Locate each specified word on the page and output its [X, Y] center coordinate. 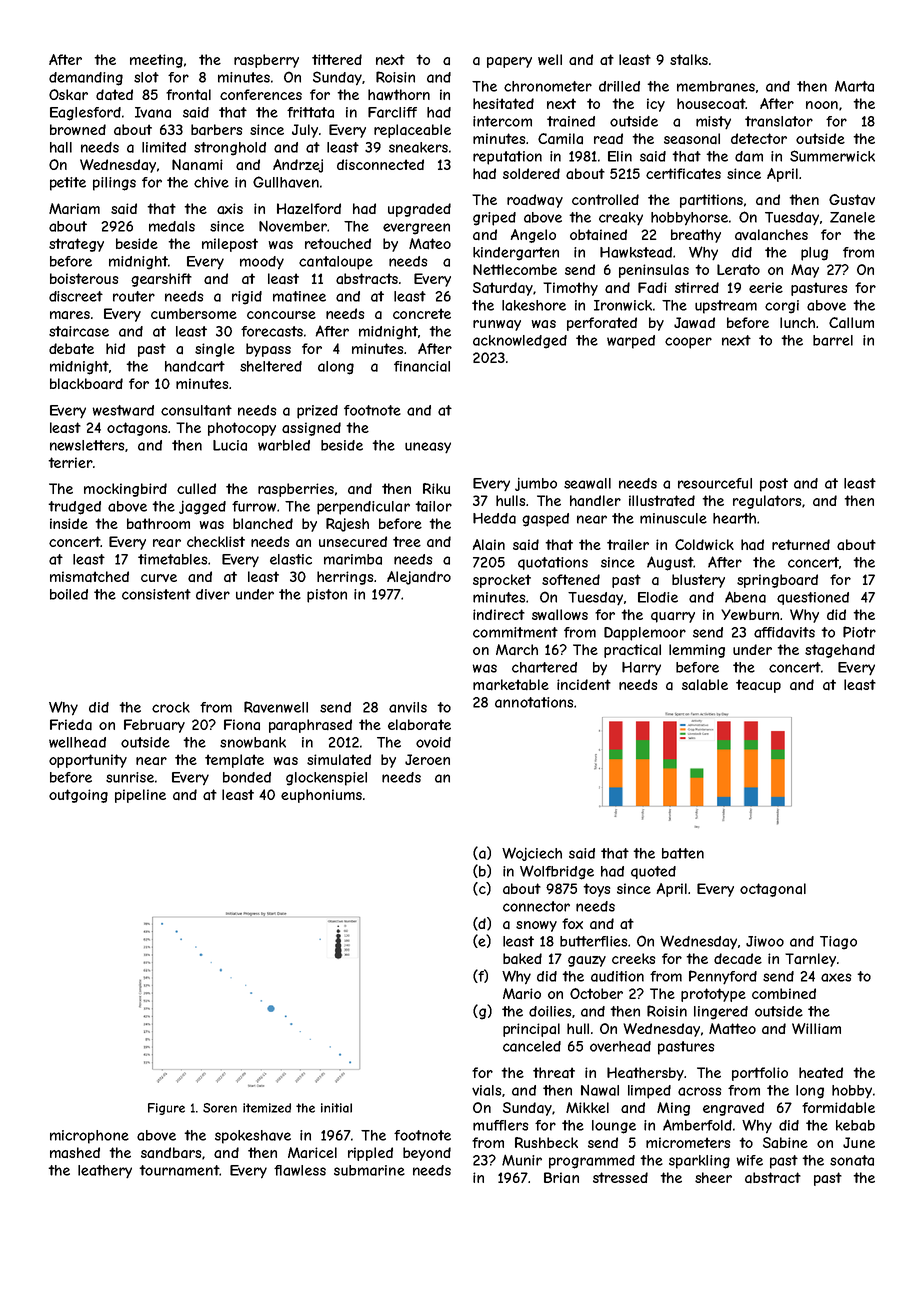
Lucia [230, 445]
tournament [179, 1170]
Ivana [153, 112]
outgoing [78, 796]
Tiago [838, 943]
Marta [854, 86]
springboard [777, 581]
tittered [337, 59]
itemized [267, 1108]
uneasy [428, 448]
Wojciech [532, 854]
